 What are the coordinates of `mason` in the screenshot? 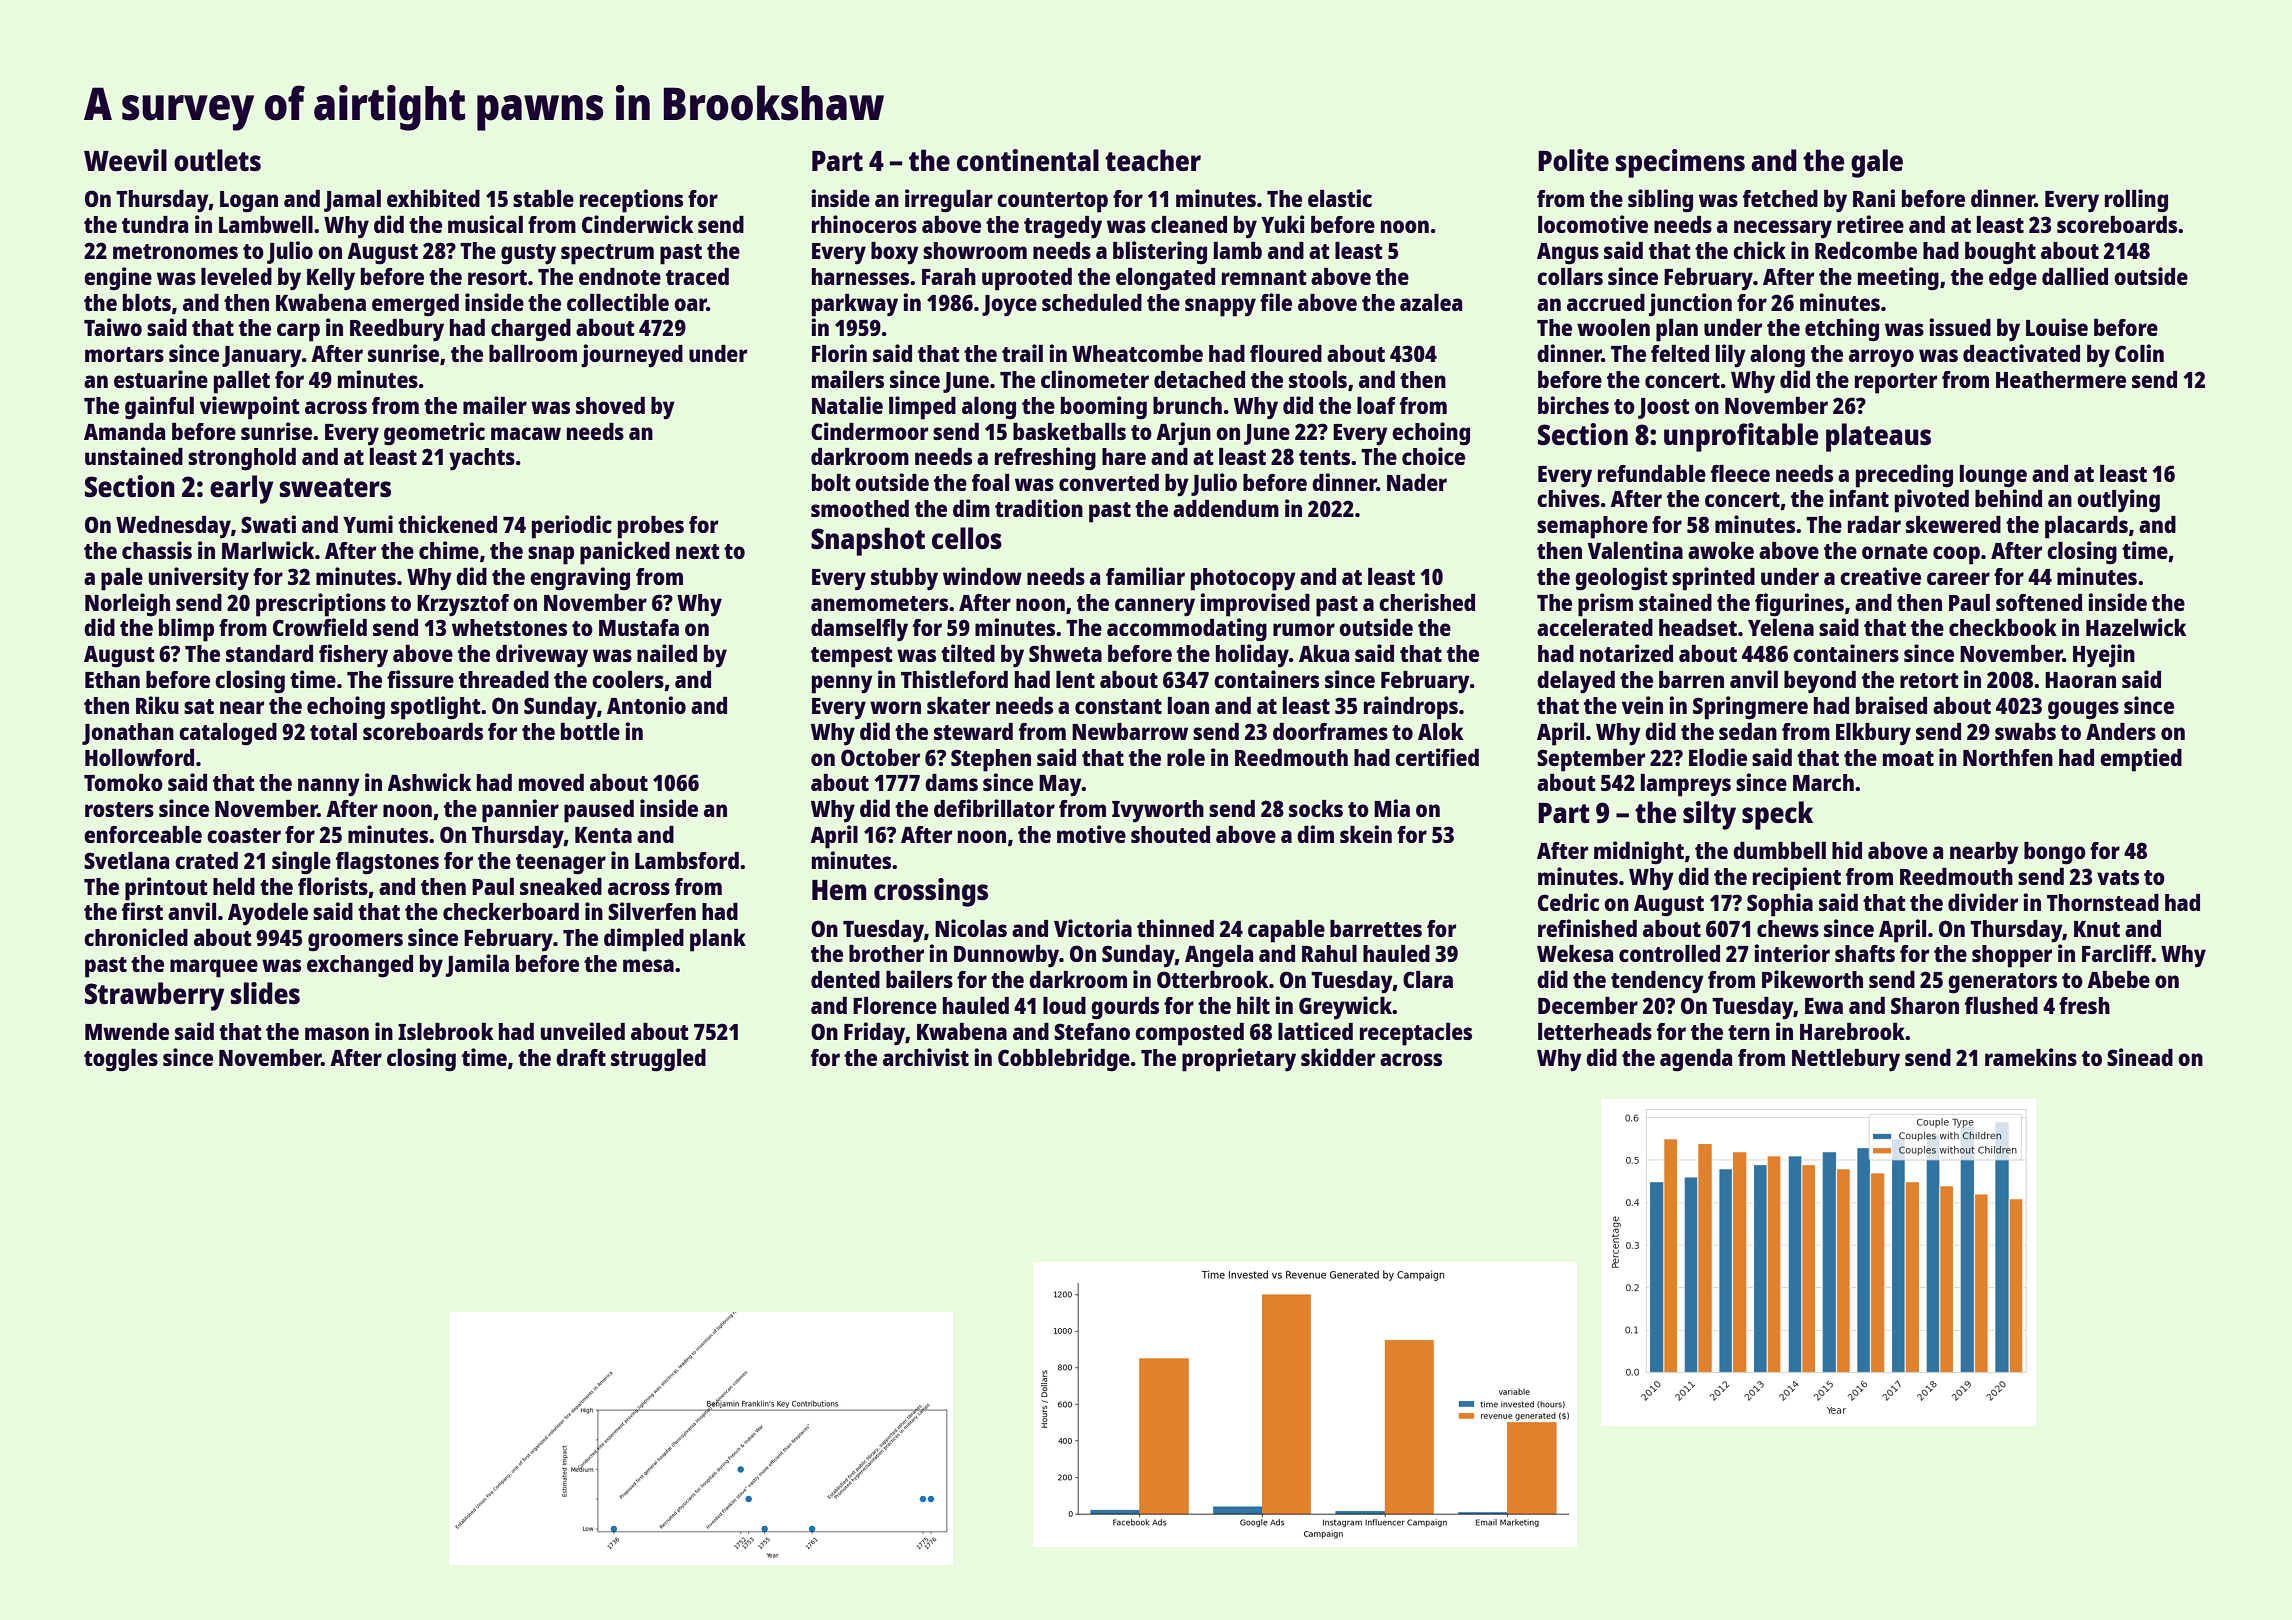 It's located at (337, 1033).
